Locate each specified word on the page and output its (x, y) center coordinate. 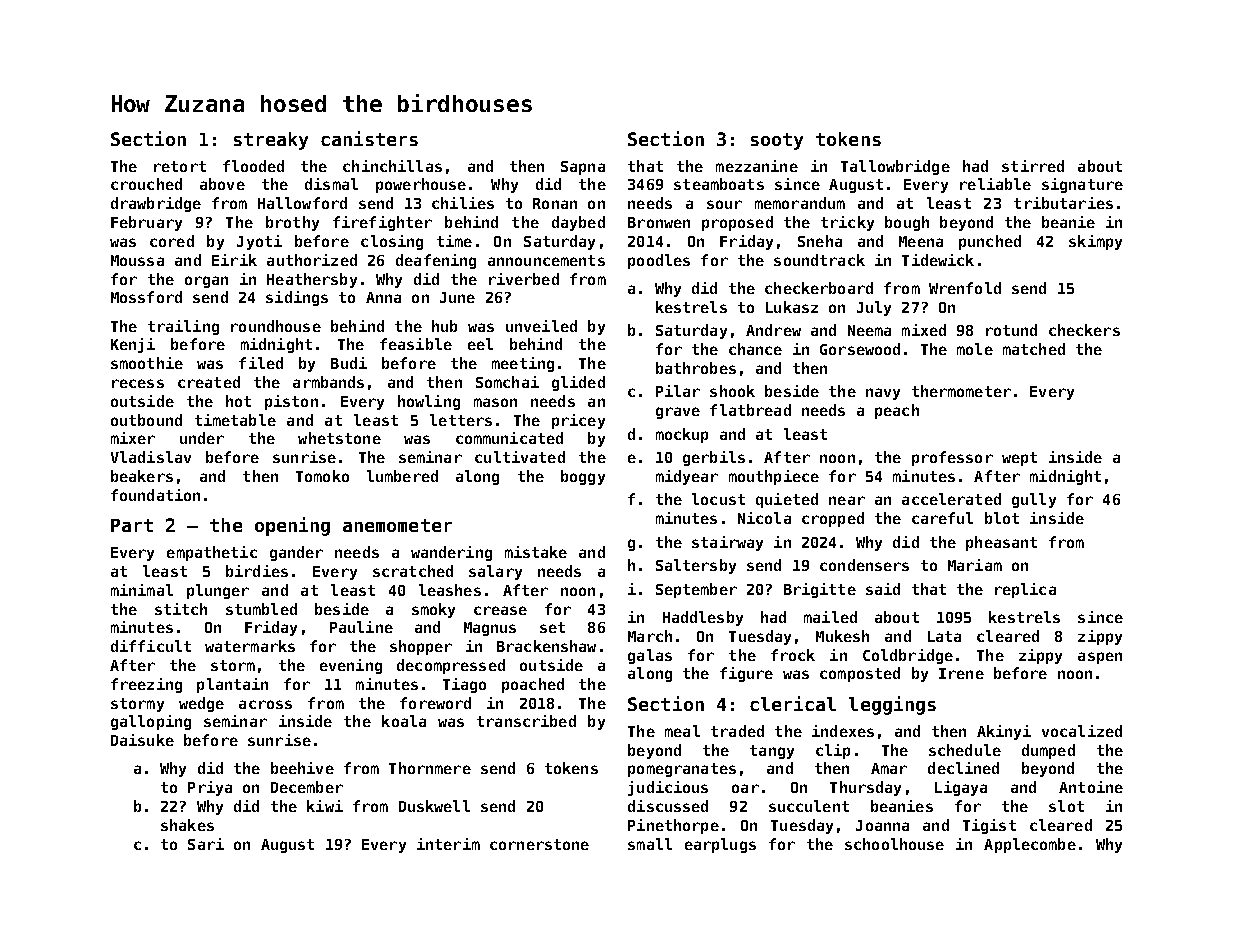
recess (138, 383)
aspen (1100, 658)
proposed (737, 223)
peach (897, 411)
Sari (206, 844)
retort (180, 166)
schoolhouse (894, 844)
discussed (668, 806)
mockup (682, 435)
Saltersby (696, 566)
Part (132, 525)
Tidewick (938, 260)
